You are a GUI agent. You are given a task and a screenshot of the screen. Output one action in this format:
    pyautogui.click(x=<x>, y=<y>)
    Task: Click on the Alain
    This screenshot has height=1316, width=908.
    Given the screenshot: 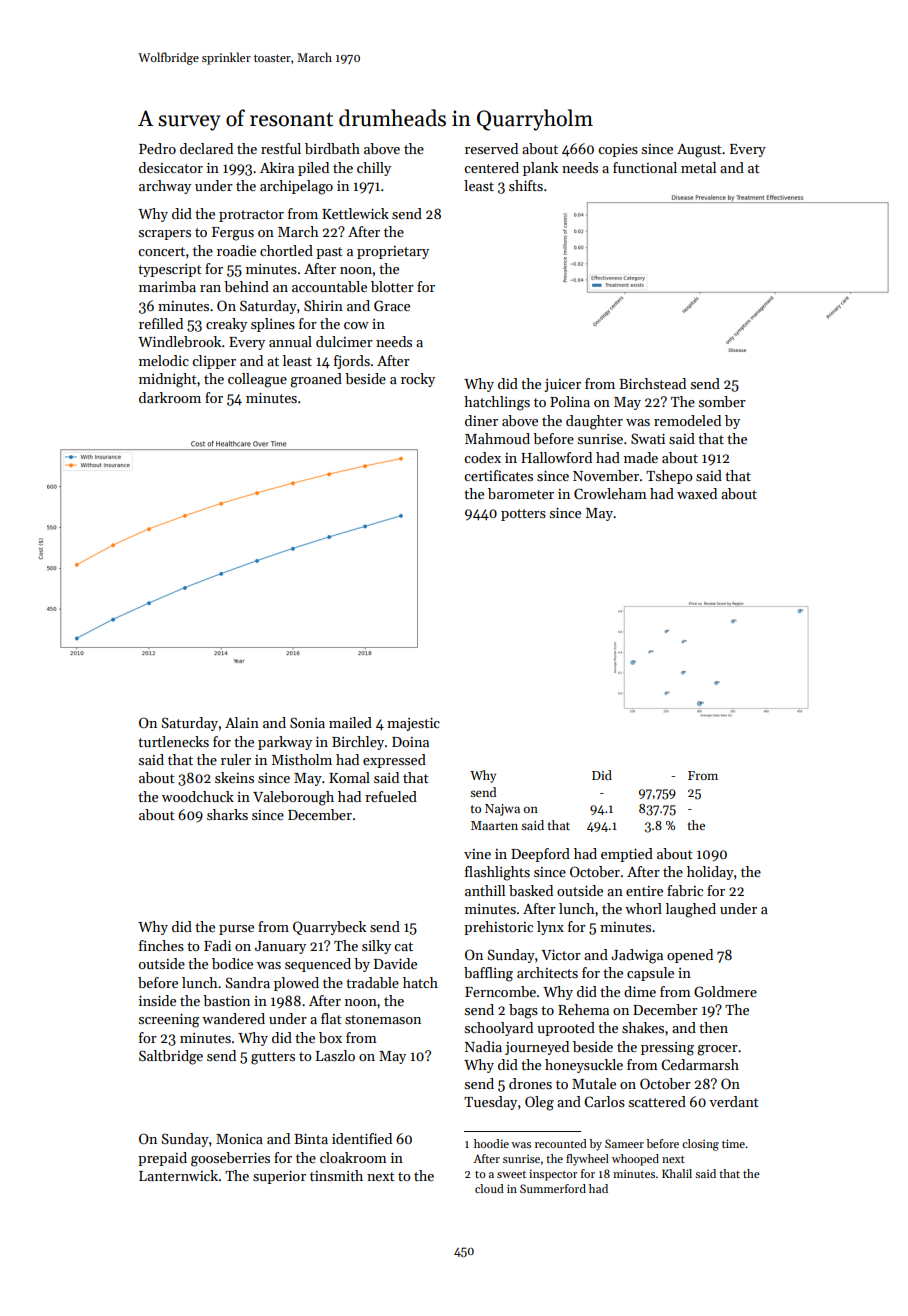 What is the action you would take?
    pyautogui.click(x=242, y=722)
